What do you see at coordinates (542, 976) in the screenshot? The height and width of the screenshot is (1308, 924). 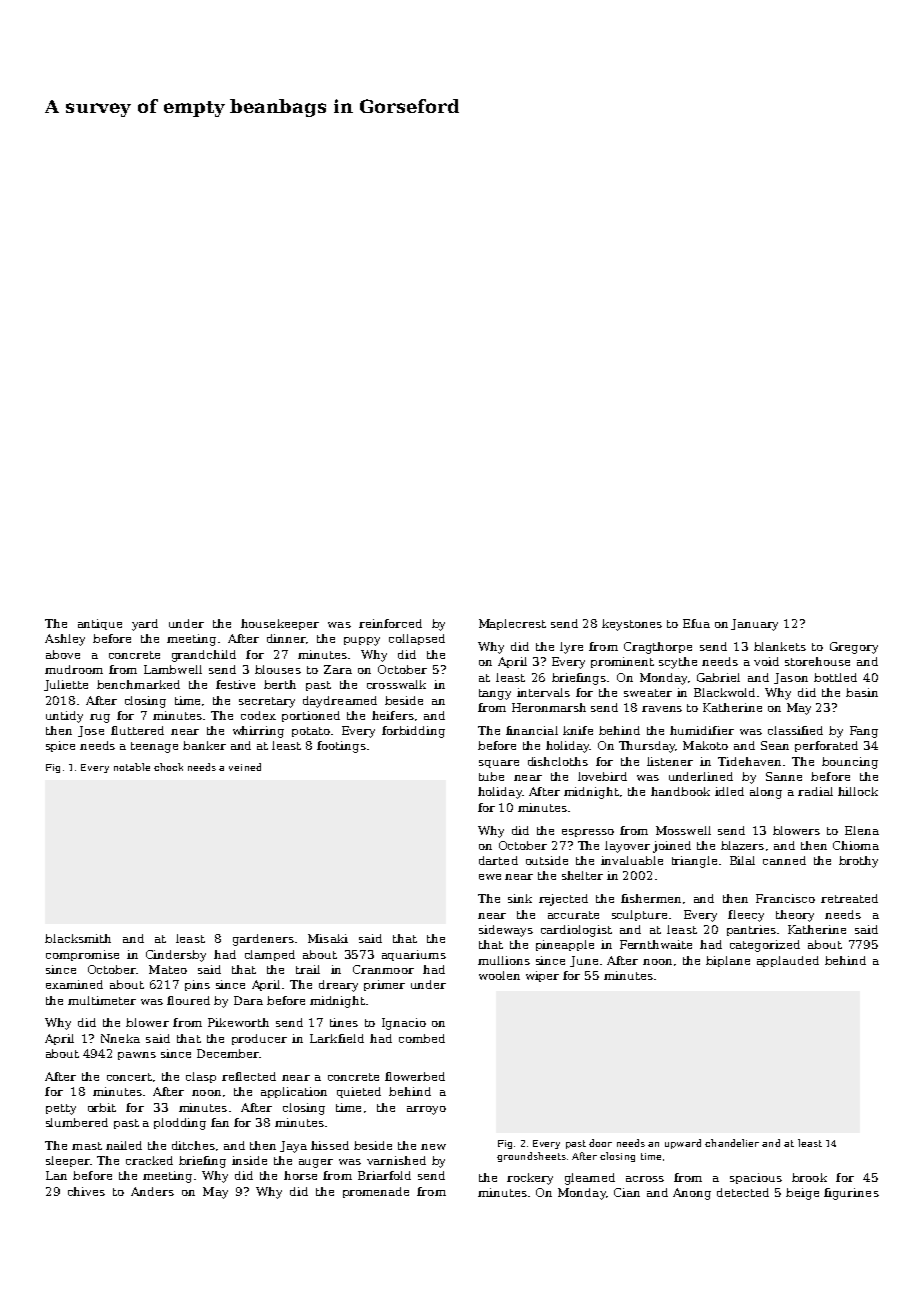 I see `wiper` at bounding box center [542, 976].
